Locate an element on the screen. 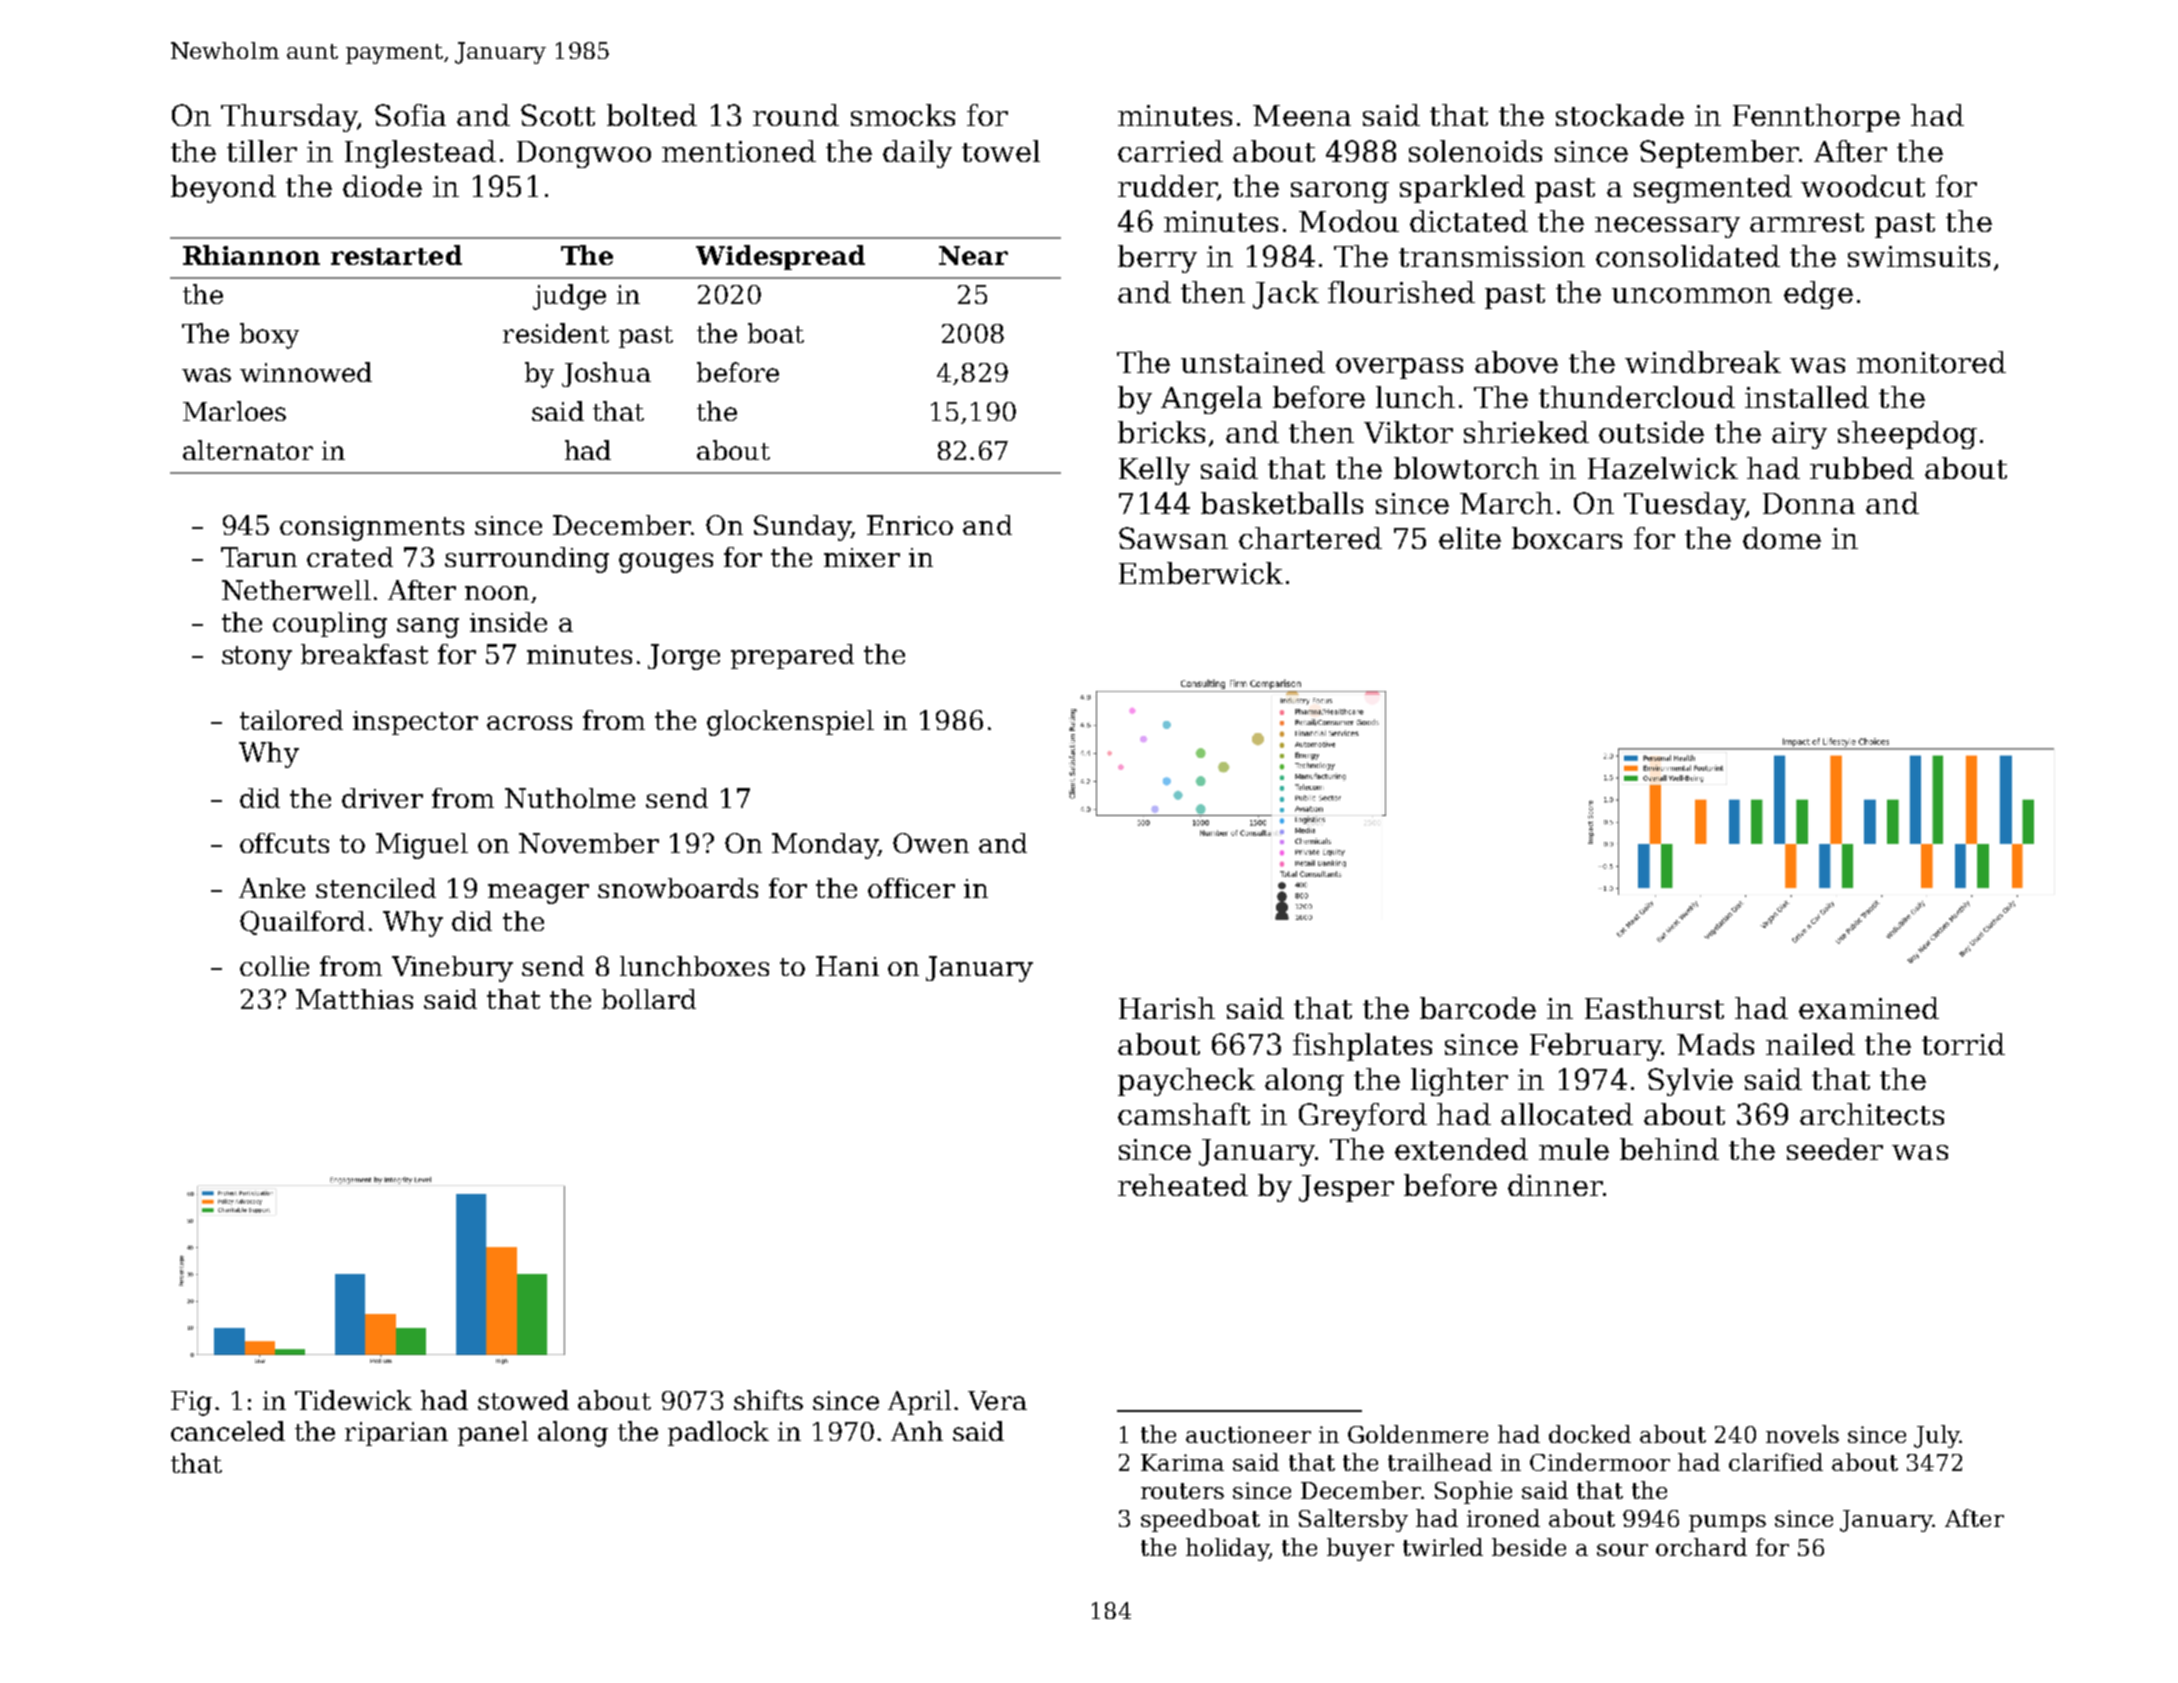  nailed is located at coordinates (1810, 1044).
